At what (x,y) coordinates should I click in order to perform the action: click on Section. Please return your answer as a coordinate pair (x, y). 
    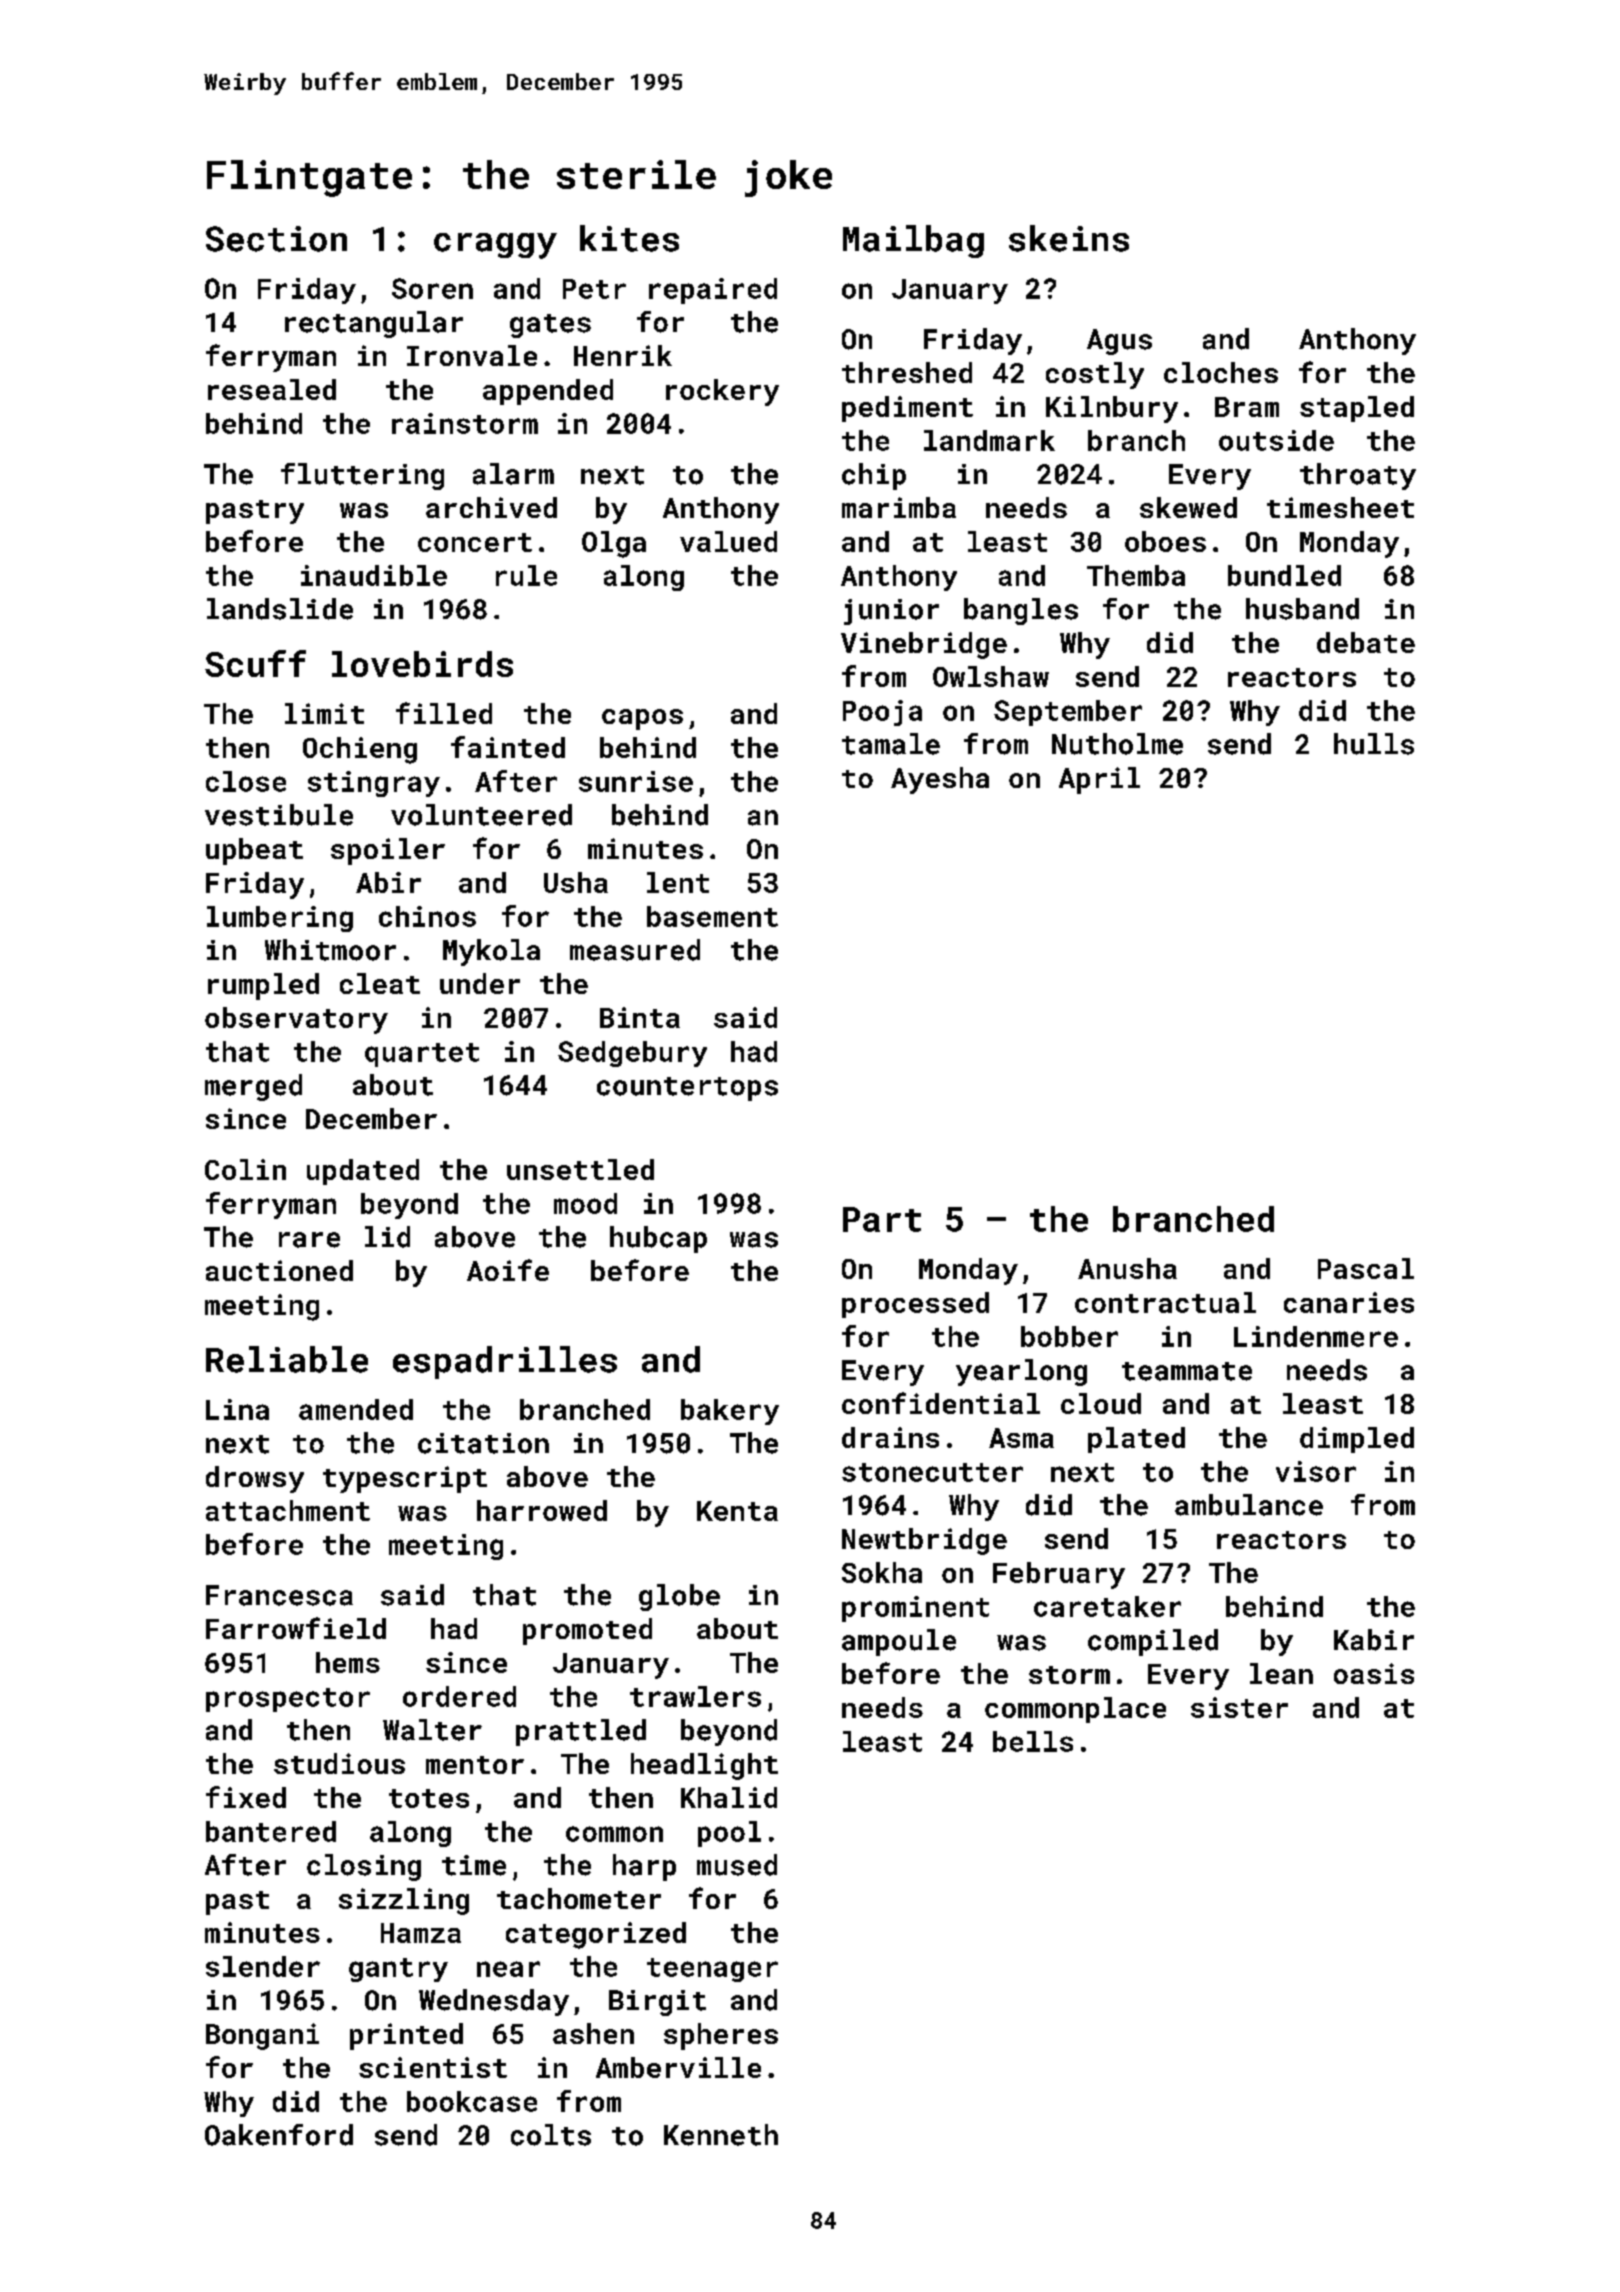
    Looking at the image, I should click on (276, 239).
